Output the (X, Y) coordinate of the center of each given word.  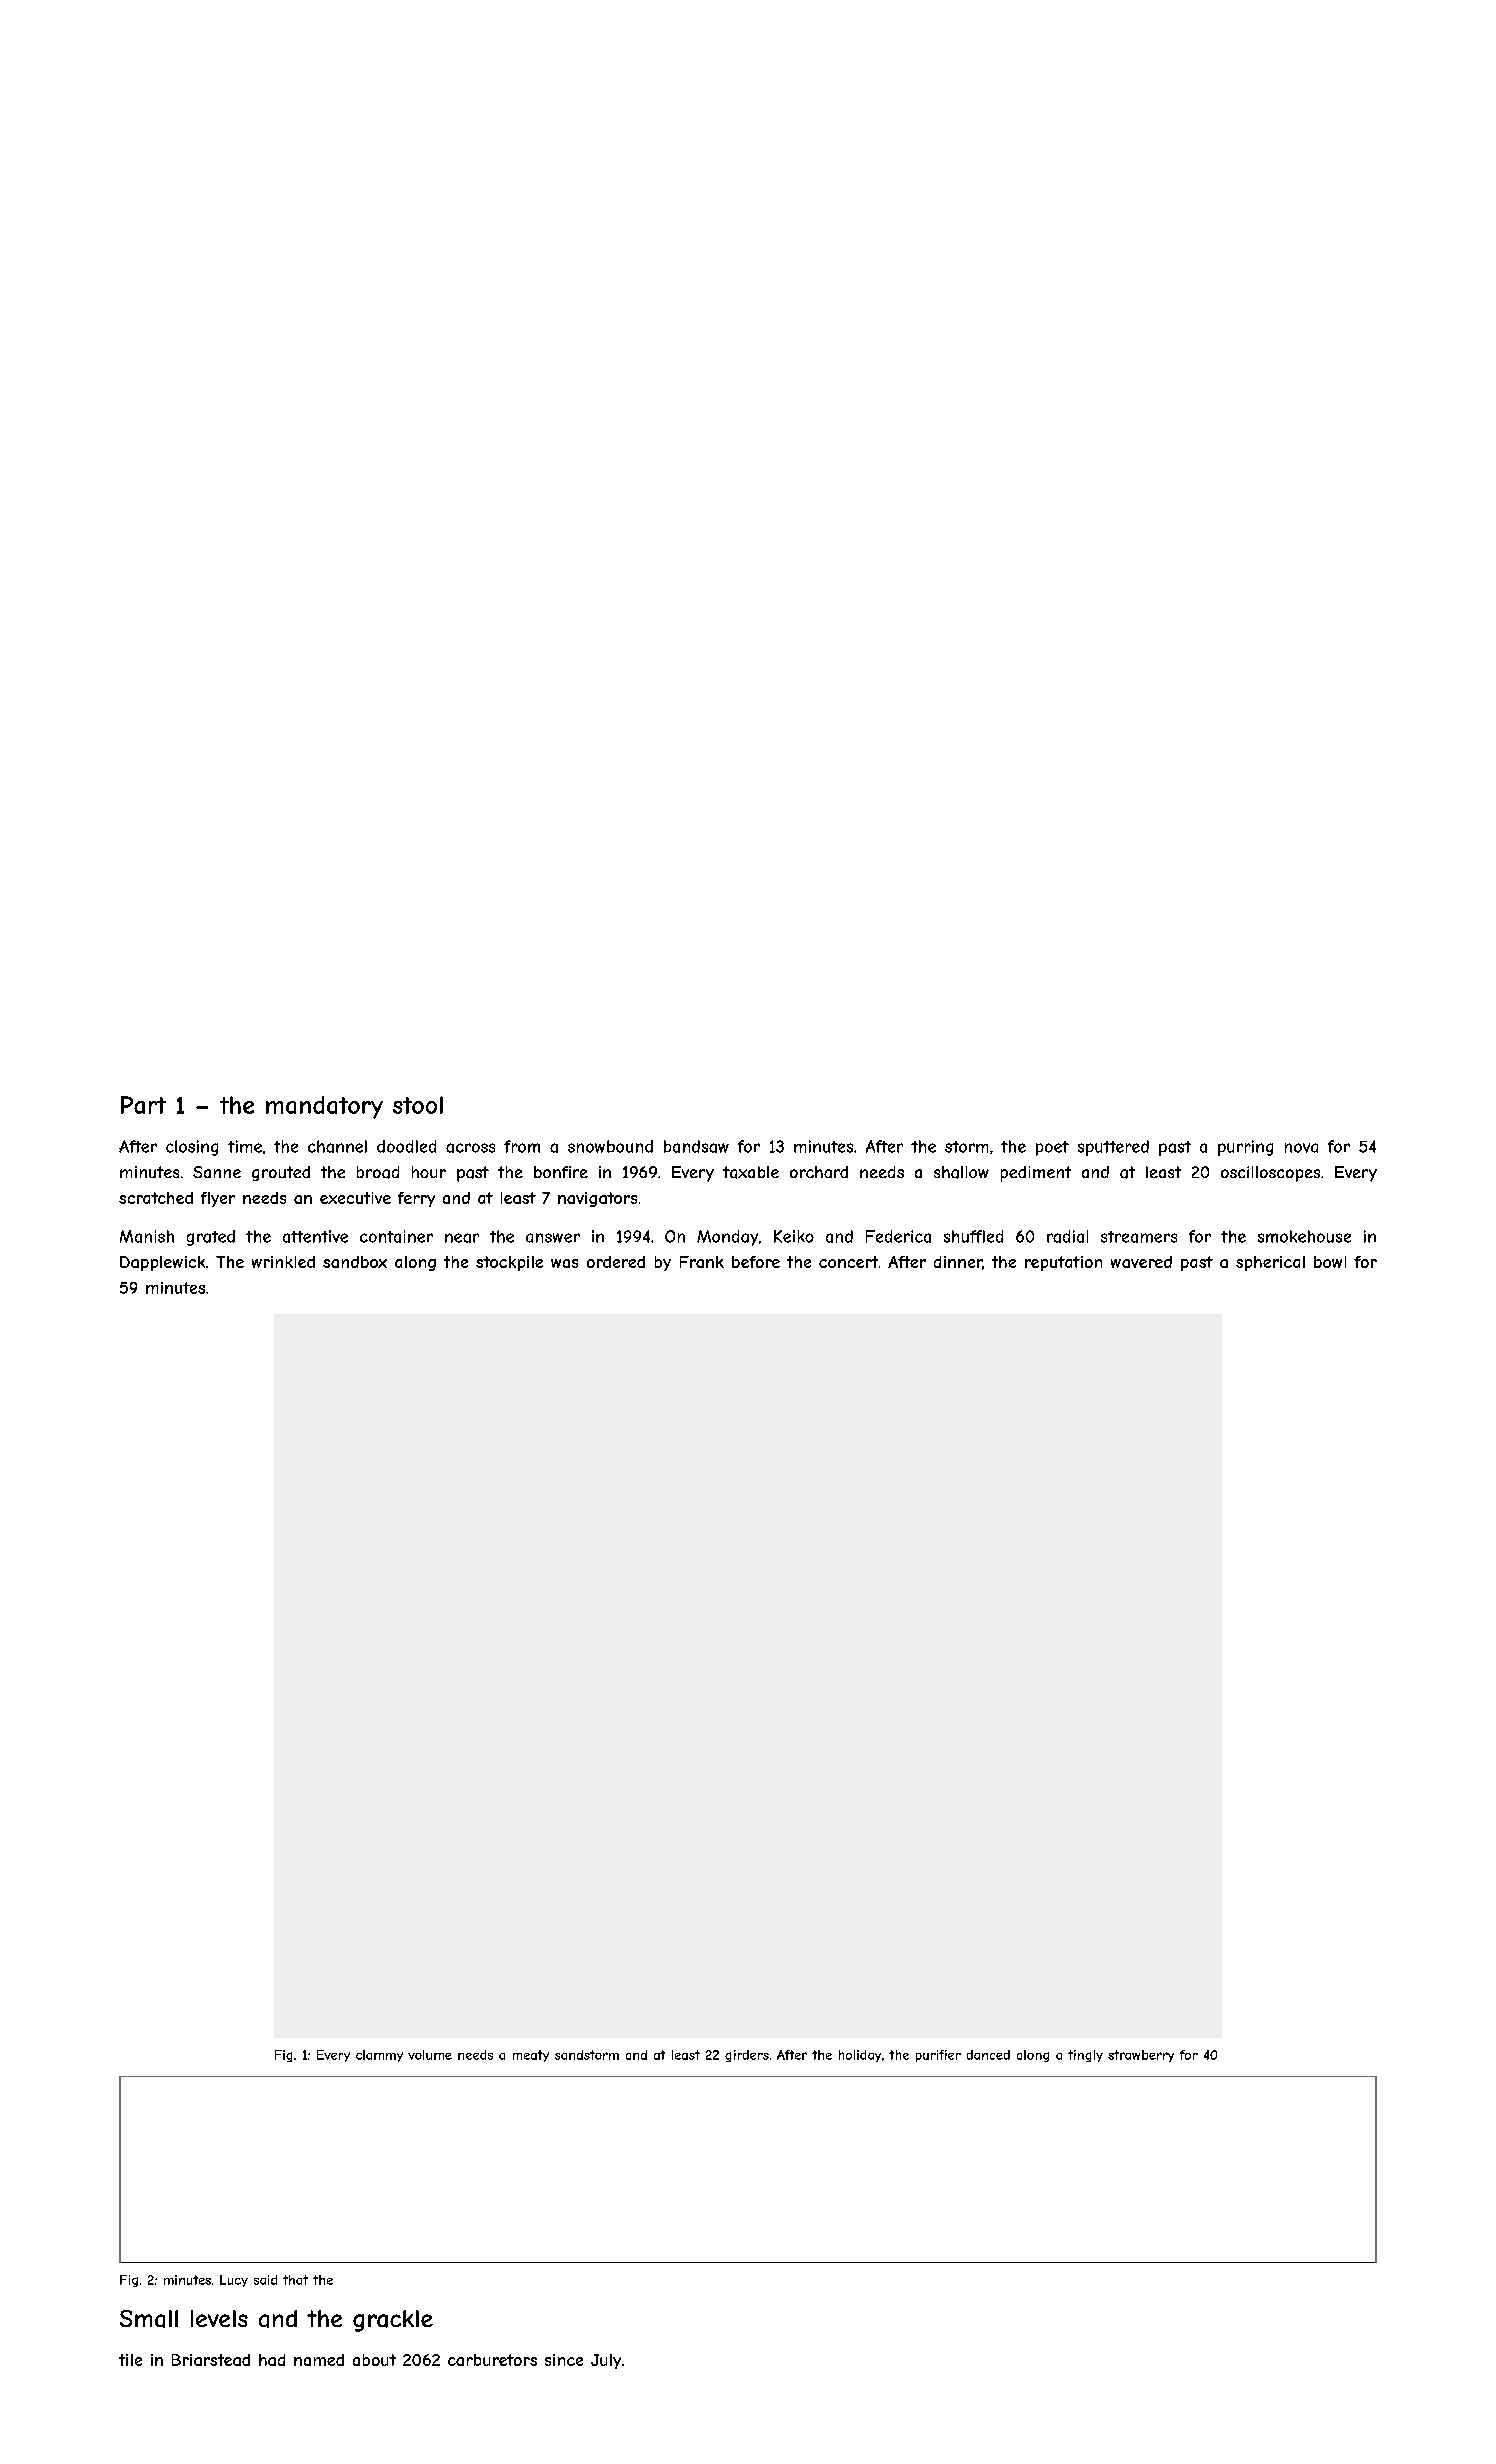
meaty (531, 2056)
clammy (379, 2056)
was (564, 1263)
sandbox (355, 1262)
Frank (702, 1262)
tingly (1085, 2056)
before (756, 1262)
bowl (1330, 1262)
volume (430, 2055)
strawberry (1141, 2056)
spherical (1270, 1263)
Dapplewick (162, 1263)
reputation (1063, 1263)
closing (192, 1148)
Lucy (234, 2281)
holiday (860, 2056)
